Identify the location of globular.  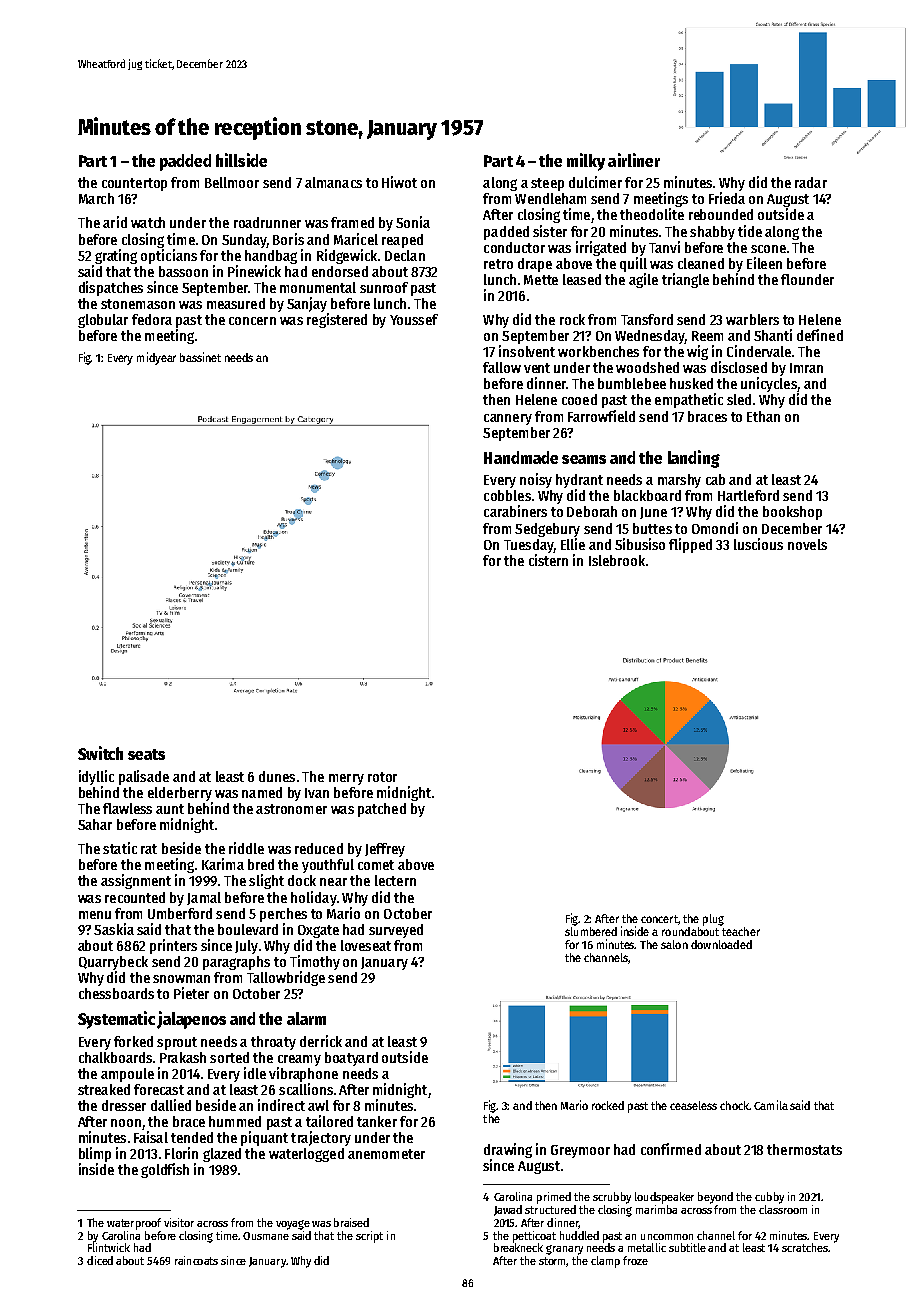
(103, 321).
